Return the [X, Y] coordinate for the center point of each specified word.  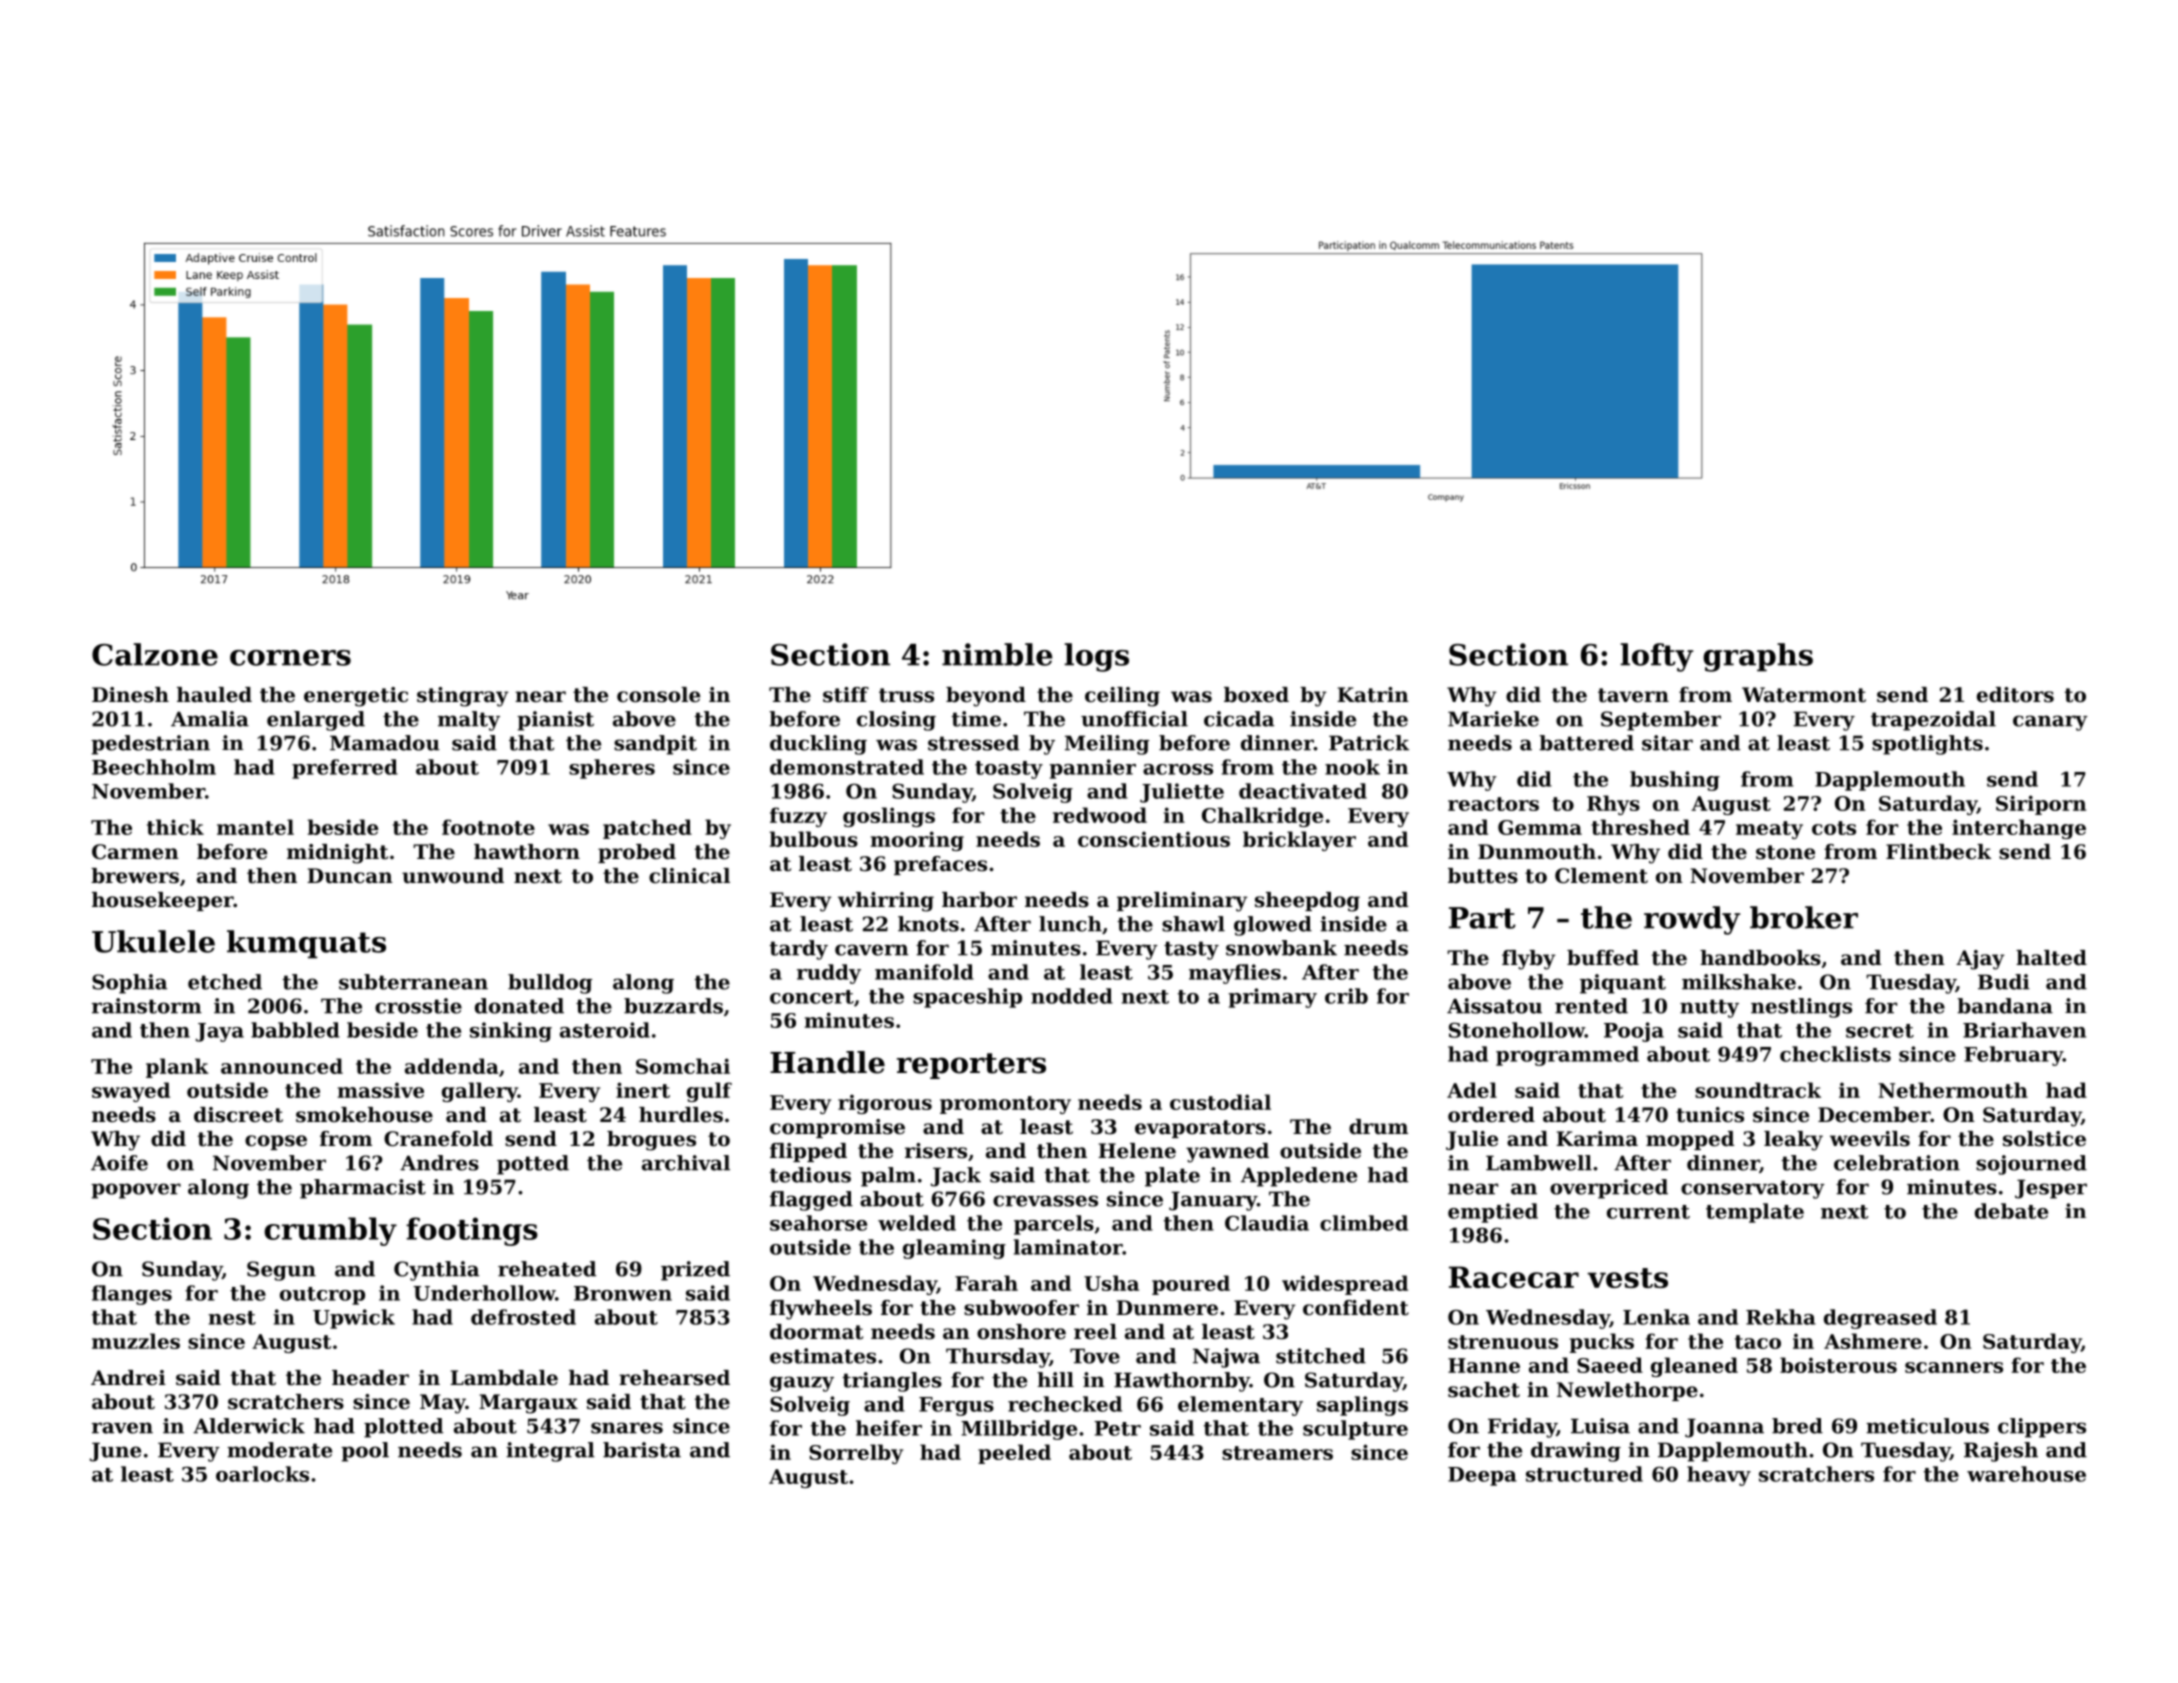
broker [1804, 917]
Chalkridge [1262, 817]
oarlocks [262, 1474]
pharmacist [363, 1189]
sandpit [655, 745]
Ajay [1980, 960]
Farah [986, 1283]
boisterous [1838, 1365]
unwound [453, 876]
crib [1346, 996]
